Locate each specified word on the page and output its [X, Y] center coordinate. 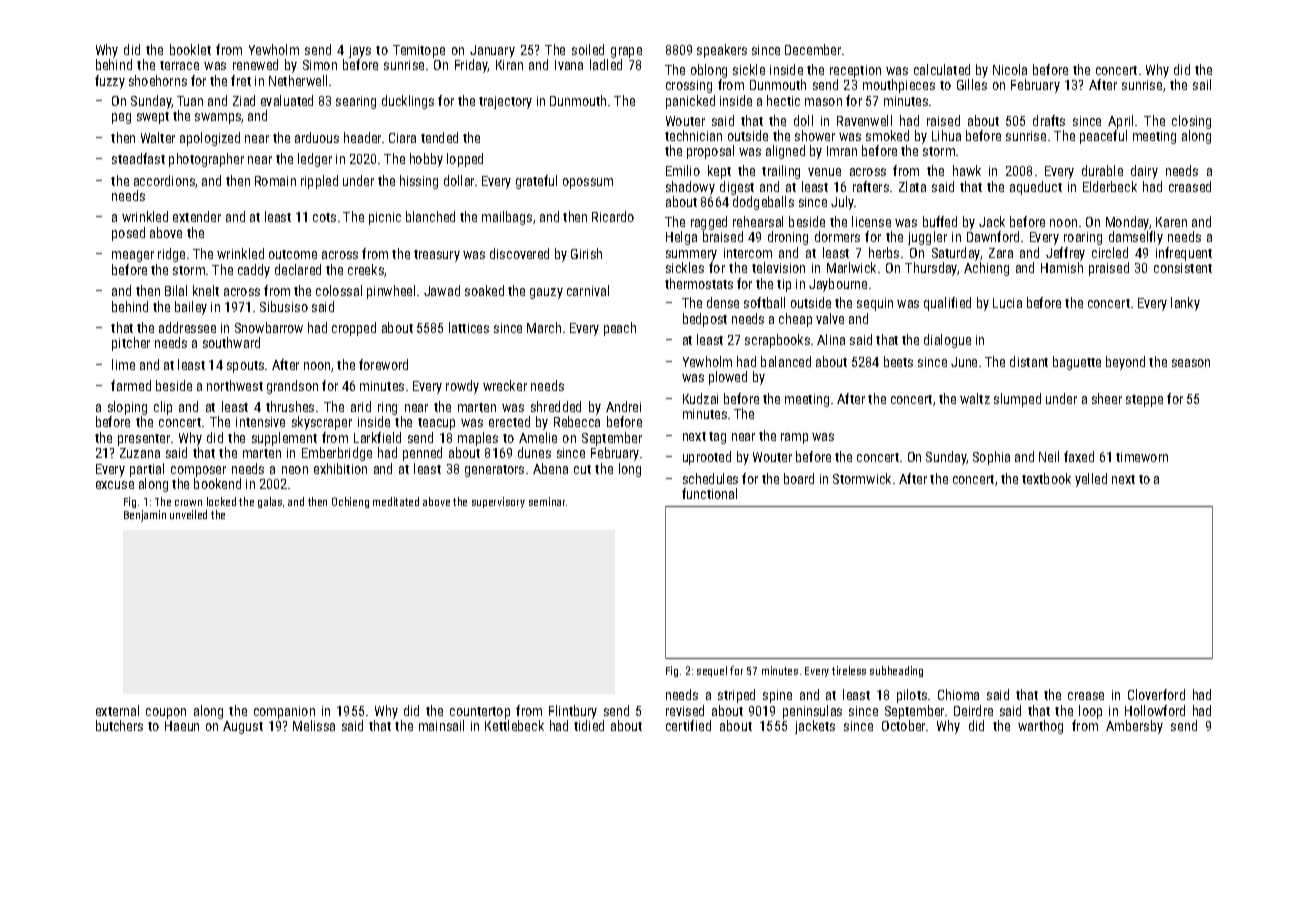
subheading [896, 671]
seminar [547, 501]
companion [284, 712]
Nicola [1010, 69]
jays [360, 51]
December [813, 49]
